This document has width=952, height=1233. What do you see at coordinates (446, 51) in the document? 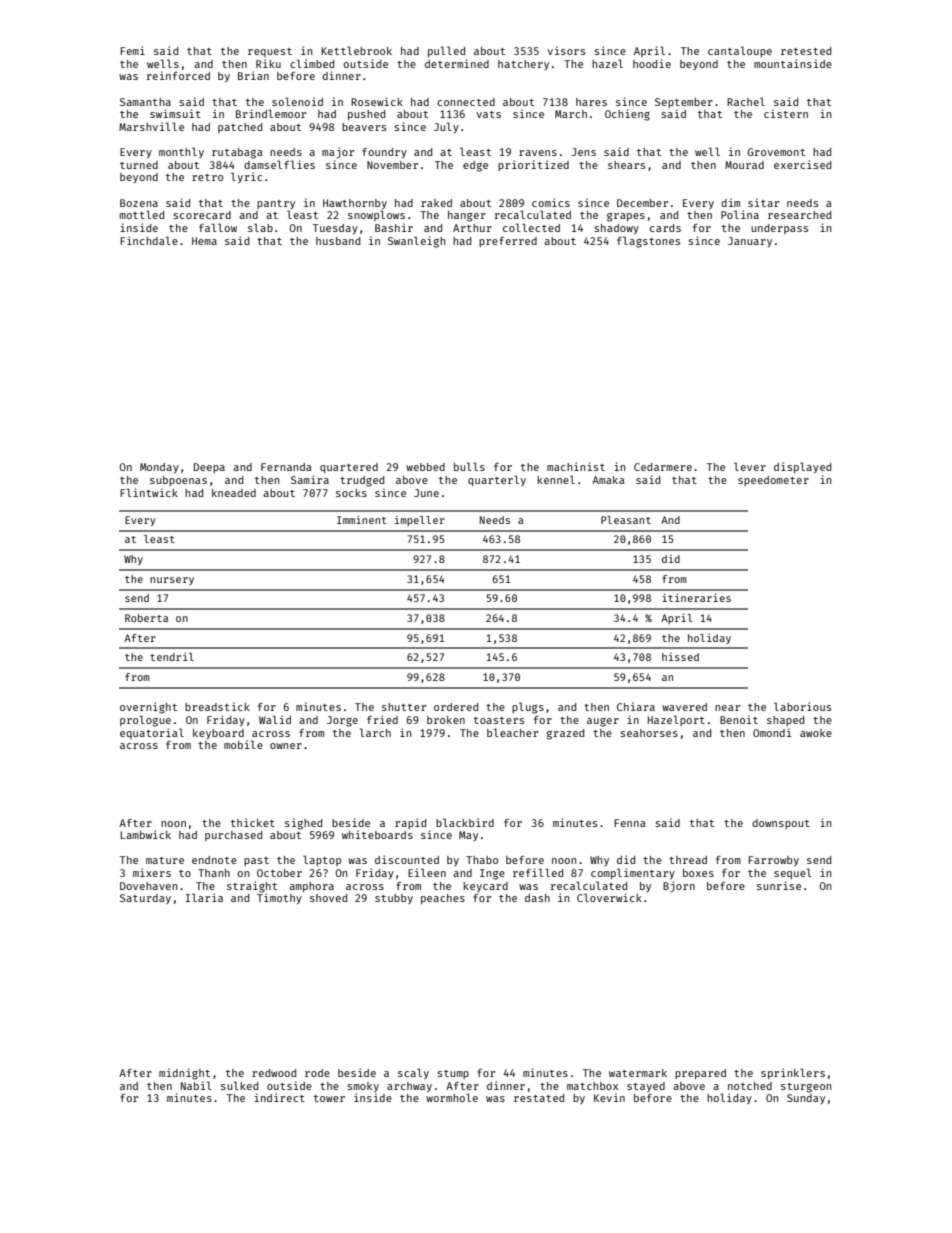
I see `pulled` at bounding box center [446, 51].
